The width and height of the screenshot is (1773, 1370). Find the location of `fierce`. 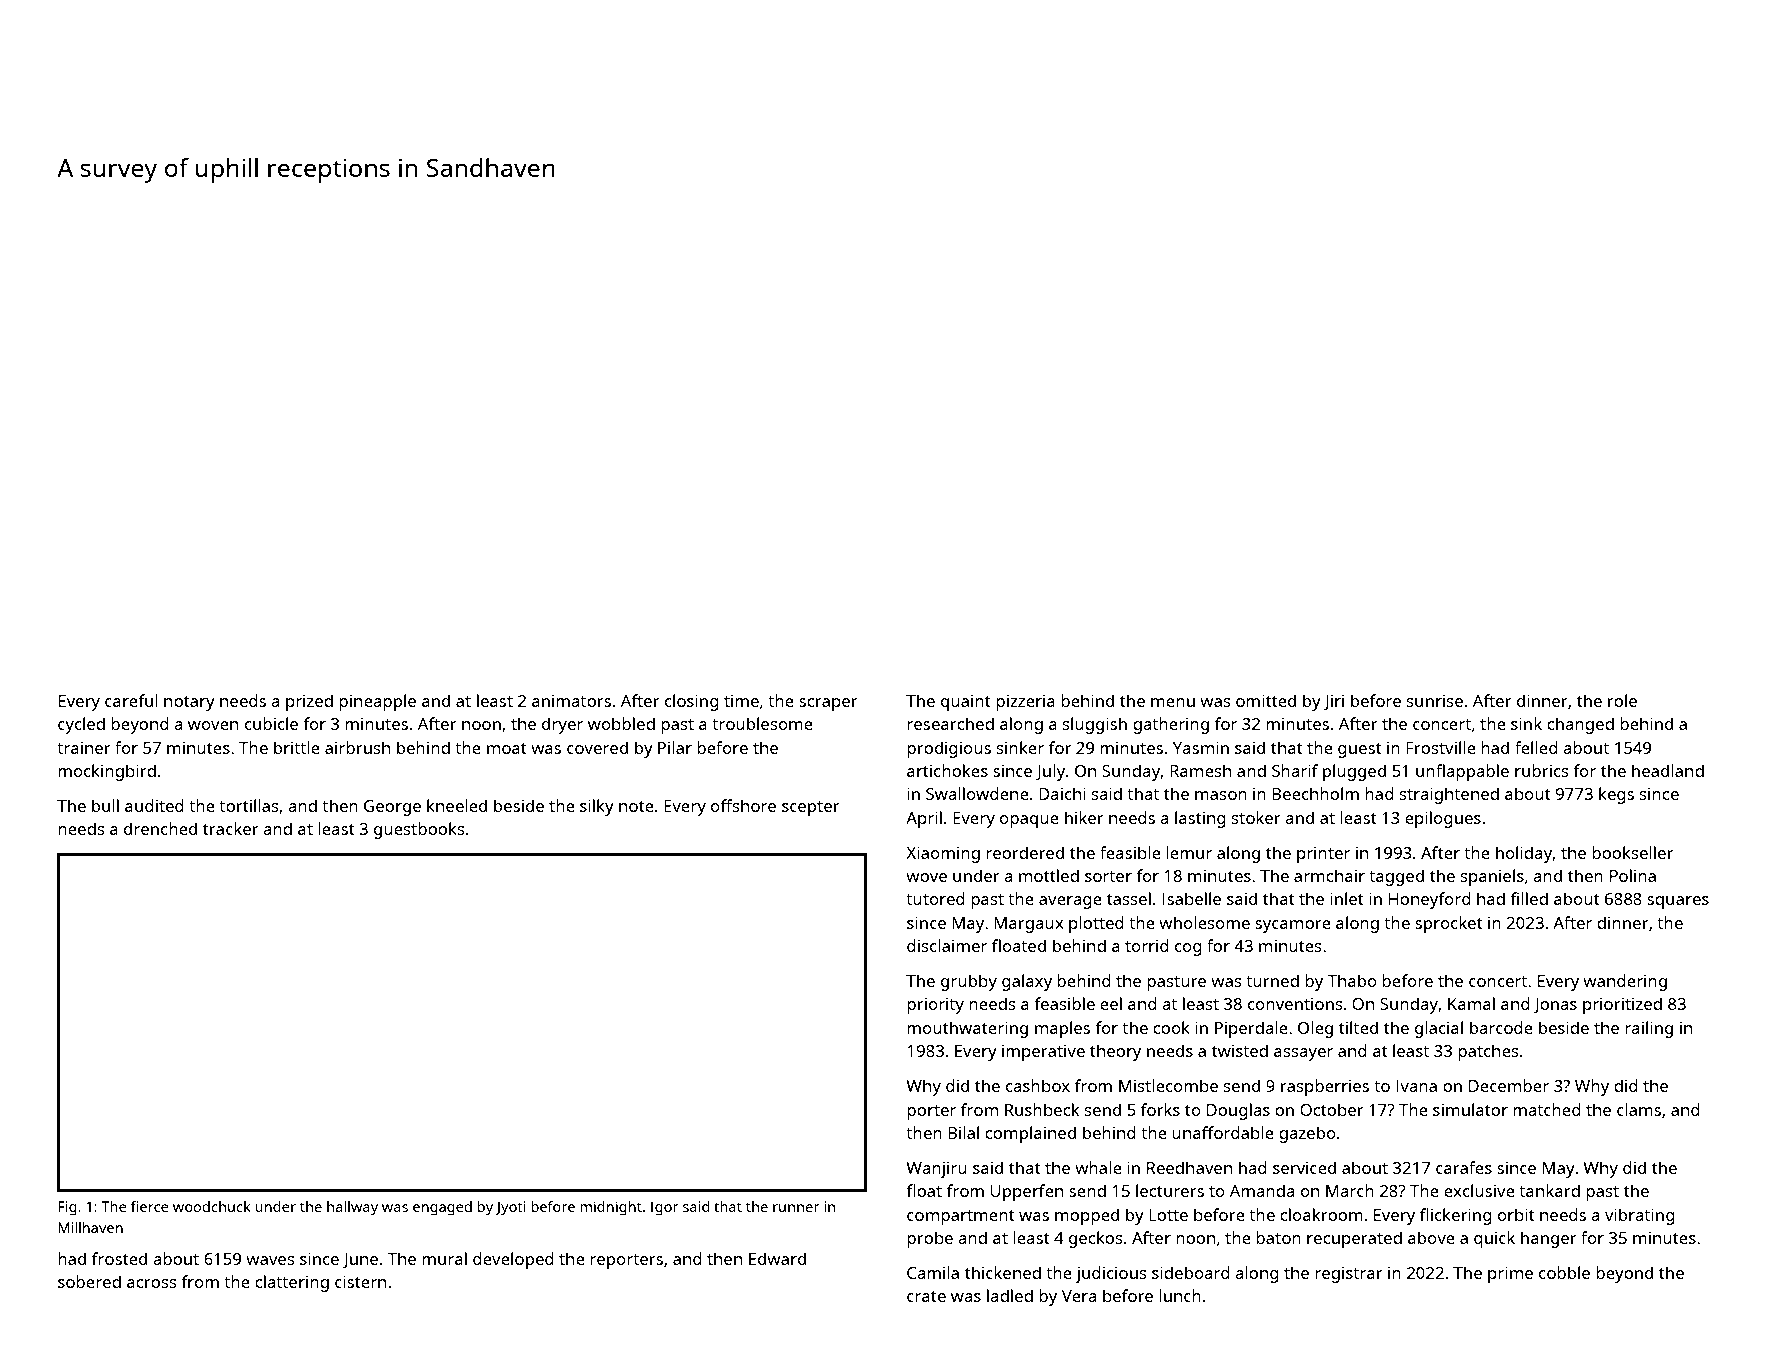

fierce is located at coordinates (149, 1206).
